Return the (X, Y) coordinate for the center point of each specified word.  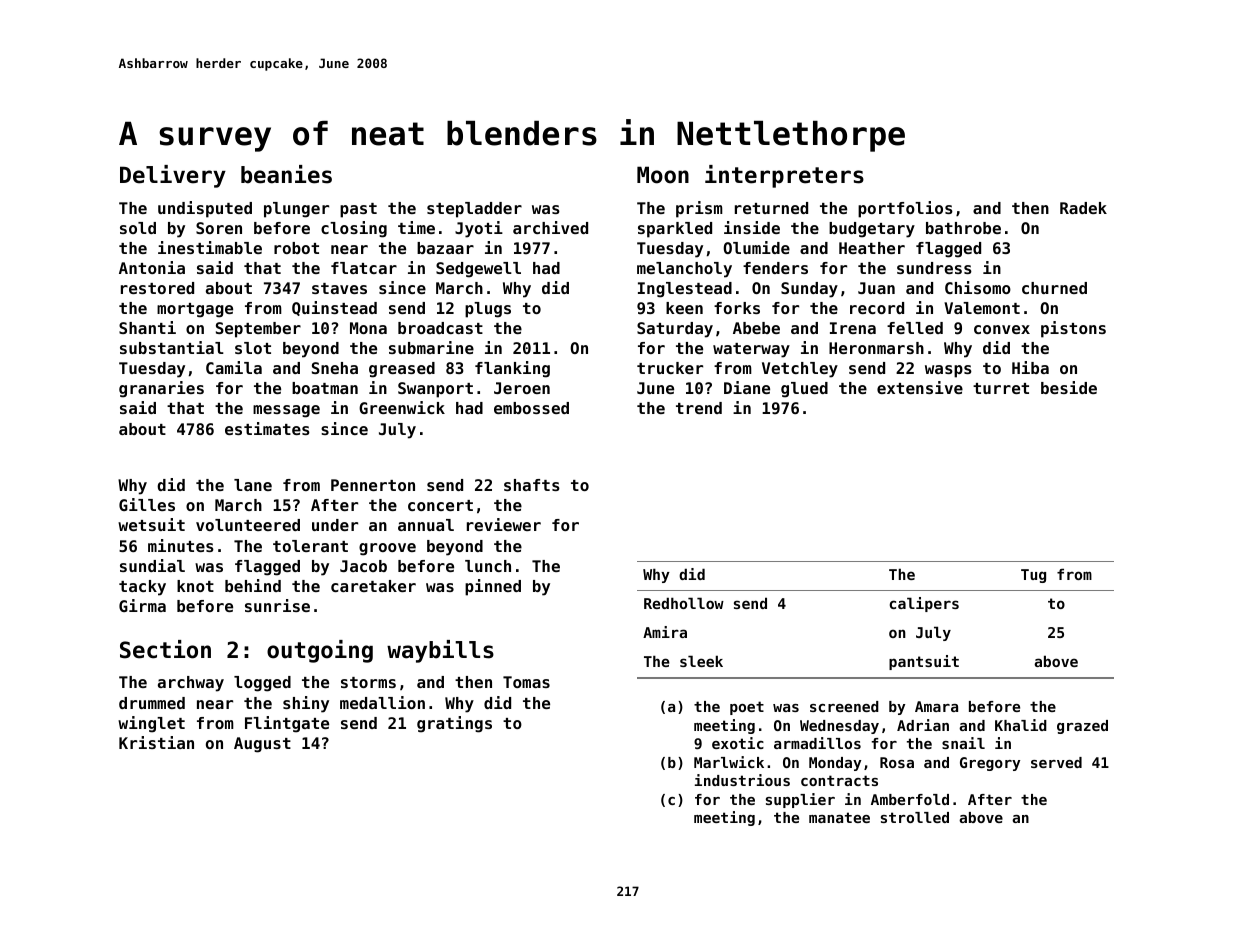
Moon (663, 175)
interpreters (784, 176)
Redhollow (684, 603)
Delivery (173, 176)
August (262, 745)
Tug (1033, 576)
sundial (152, 565)
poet (747, 708)
